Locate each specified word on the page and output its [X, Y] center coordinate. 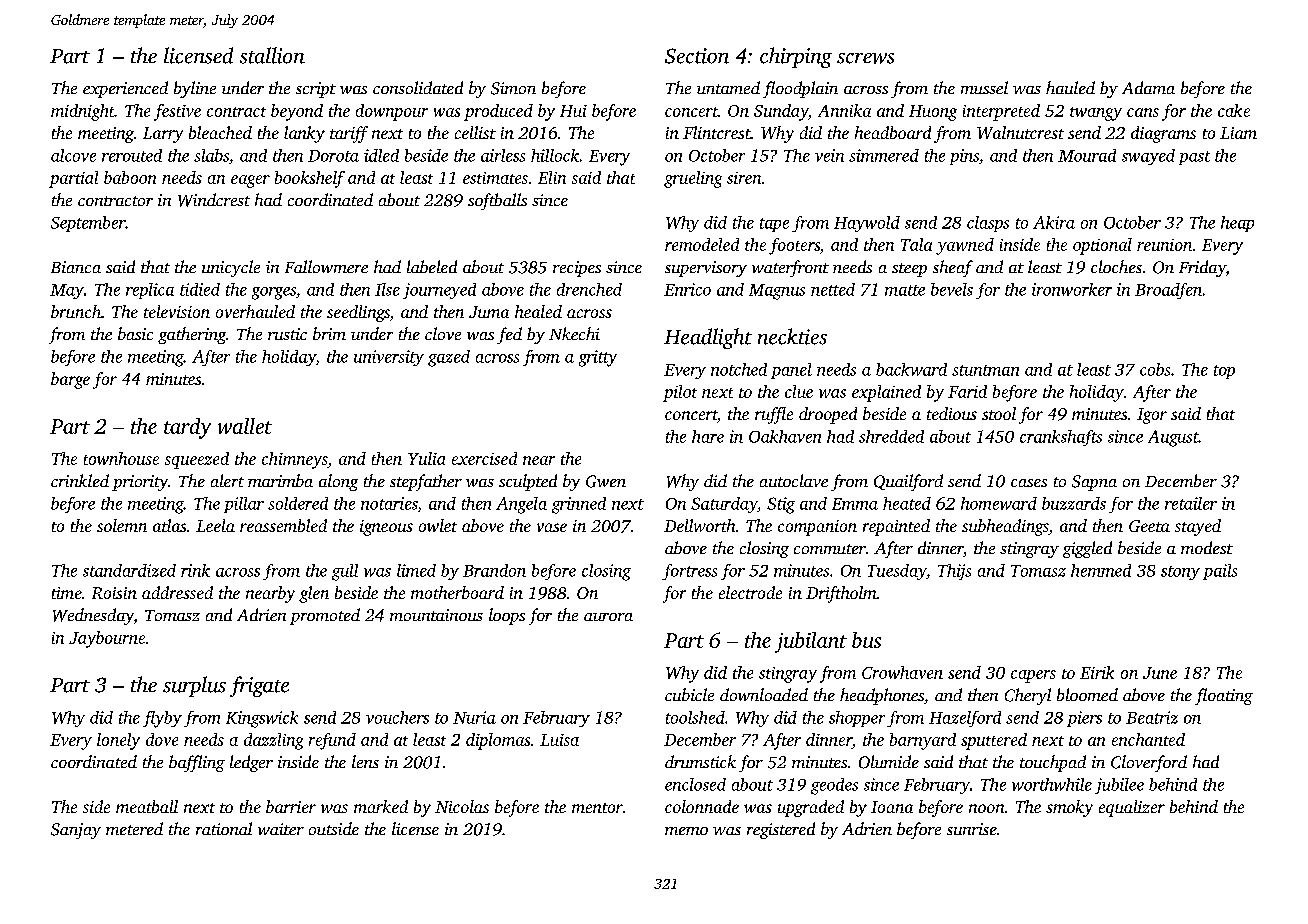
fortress [689, 572]
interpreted [1001, 112]
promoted [325, 616]
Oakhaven [785, 436]
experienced [125, 89]
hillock [555, 155]
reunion [1164, 245]
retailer [1191, 503]
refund [332, 741]
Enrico [687, 289]
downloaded [764, 694]
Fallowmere [326, 266]
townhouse [121, 458]
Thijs [954, 572]
